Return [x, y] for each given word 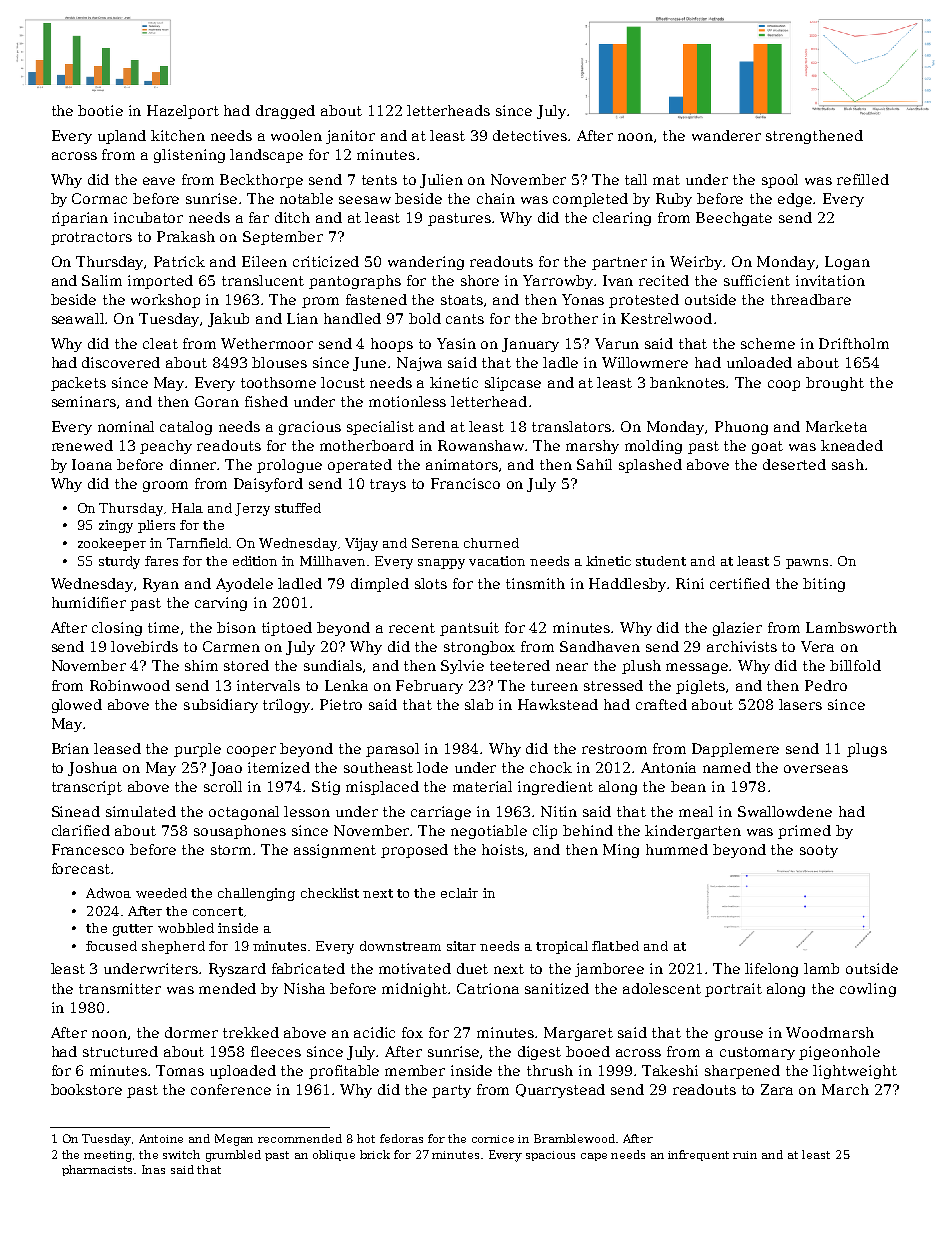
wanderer [726, 135]
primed [804, 832]
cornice [493, 1139]
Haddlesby [627, 585]
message [698, 668]
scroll [223, 786]
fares [161, 561]
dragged [285, 112]
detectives [530, 135]
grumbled [233, 1156]
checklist [330, 893]
